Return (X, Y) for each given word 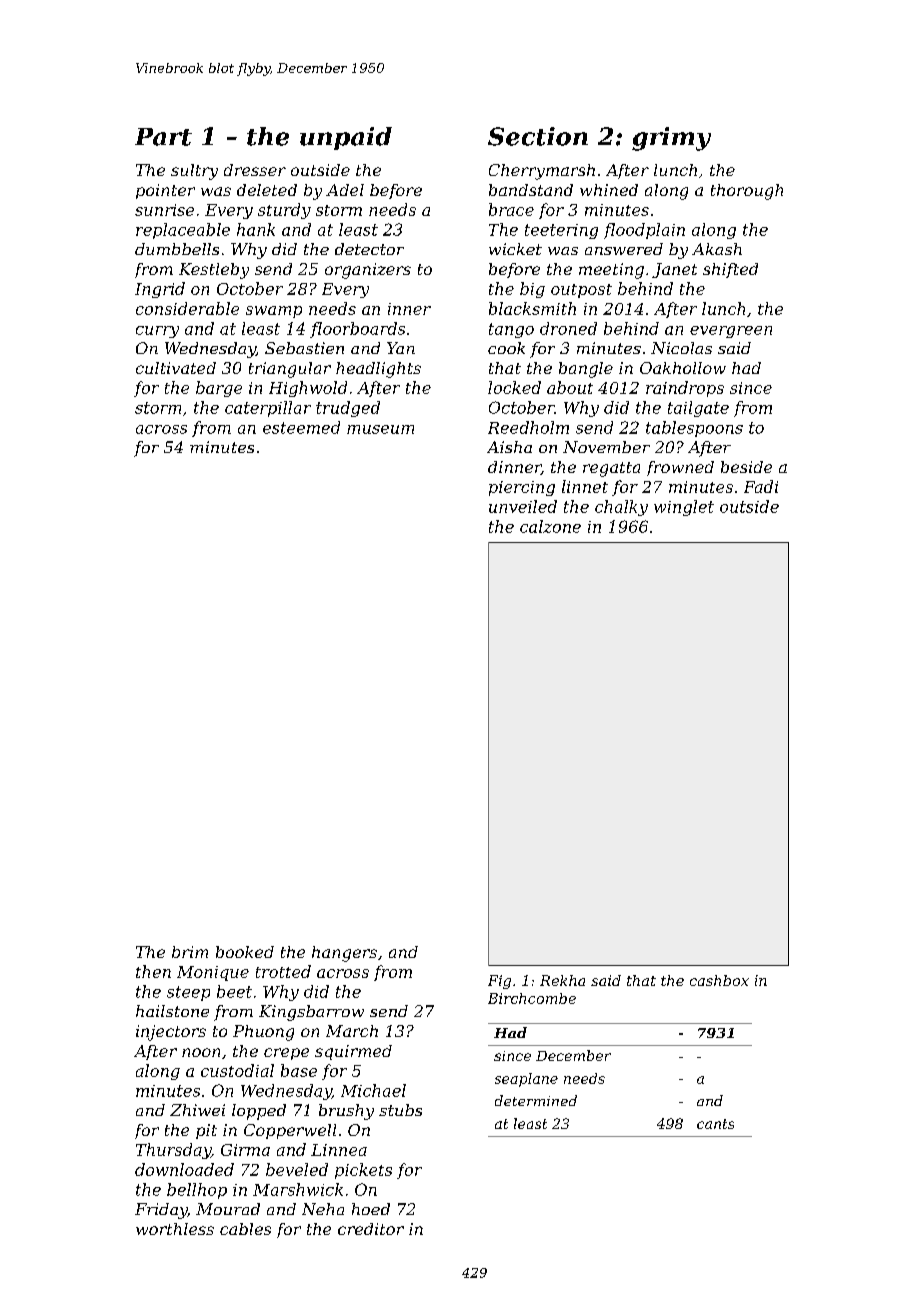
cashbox (719, 980)
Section (538, 136)
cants (715, 1124)
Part (163, 137)
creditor (371, 1229)
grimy (671, 139)
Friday (161, 1211)
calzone (550, 526)
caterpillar (268, 409)
